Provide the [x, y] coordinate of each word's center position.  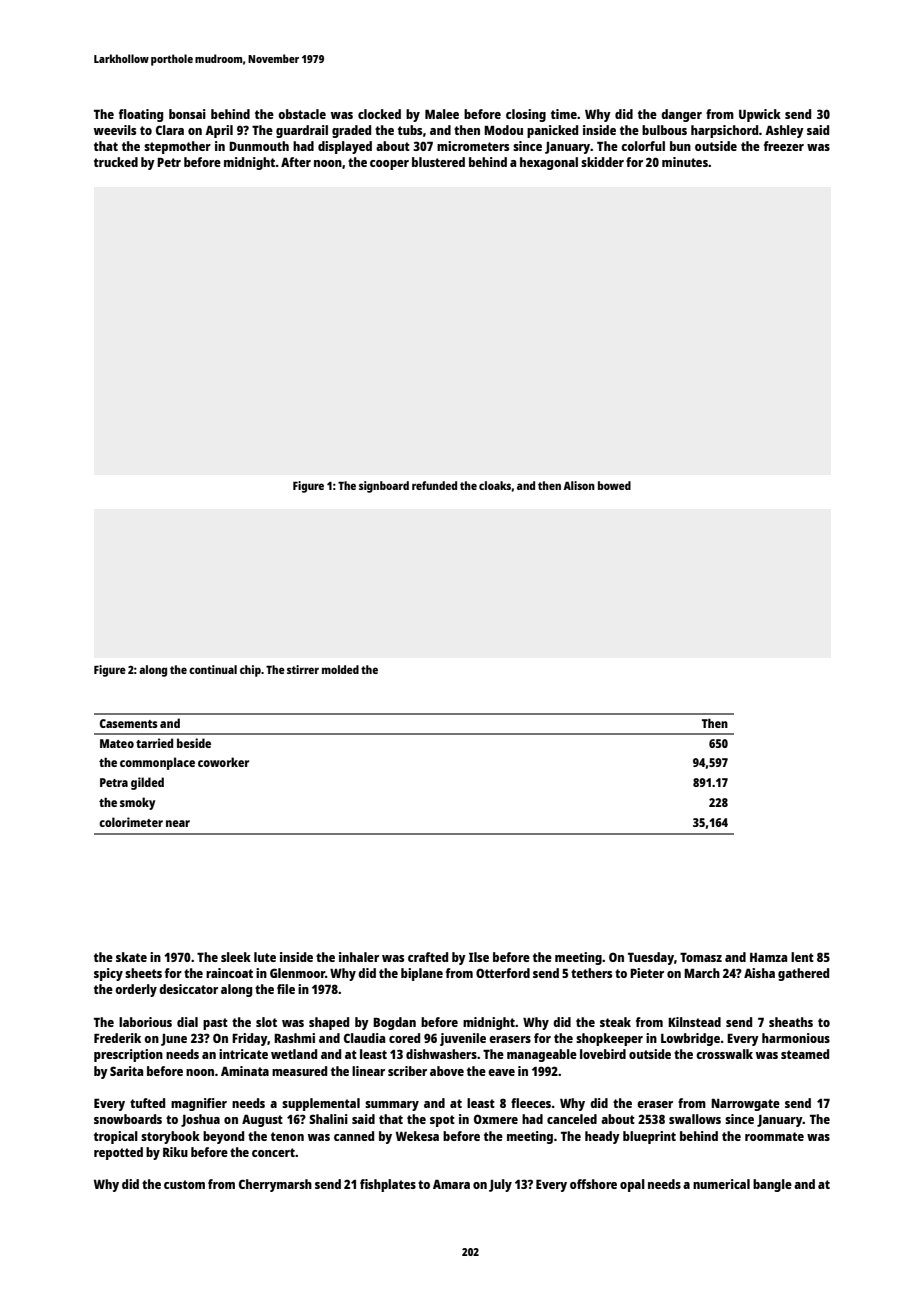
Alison [579, 485]
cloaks [495, 485]
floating [141, 115]
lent [802, 957]
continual [213, 669]
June [174, 1040]
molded [340, 669]
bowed [614, 485]
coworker [223, 762]
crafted [428, 957]
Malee [442, 114]
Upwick [760, 115]
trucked [116, 162]
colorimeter [131, 822]
